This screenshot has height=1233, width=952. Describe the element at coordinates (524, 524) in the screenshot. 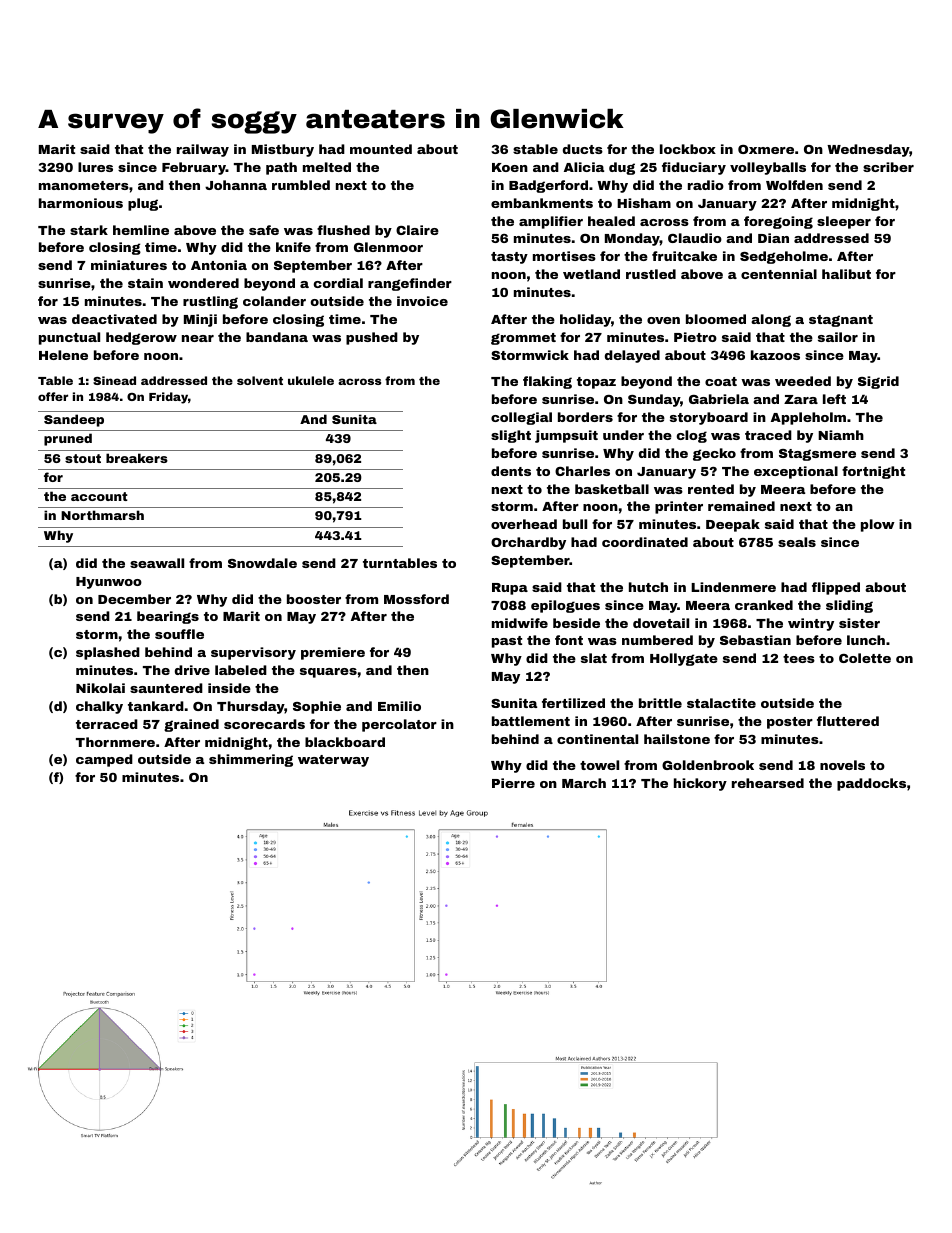

I see `overhead` at that location.
